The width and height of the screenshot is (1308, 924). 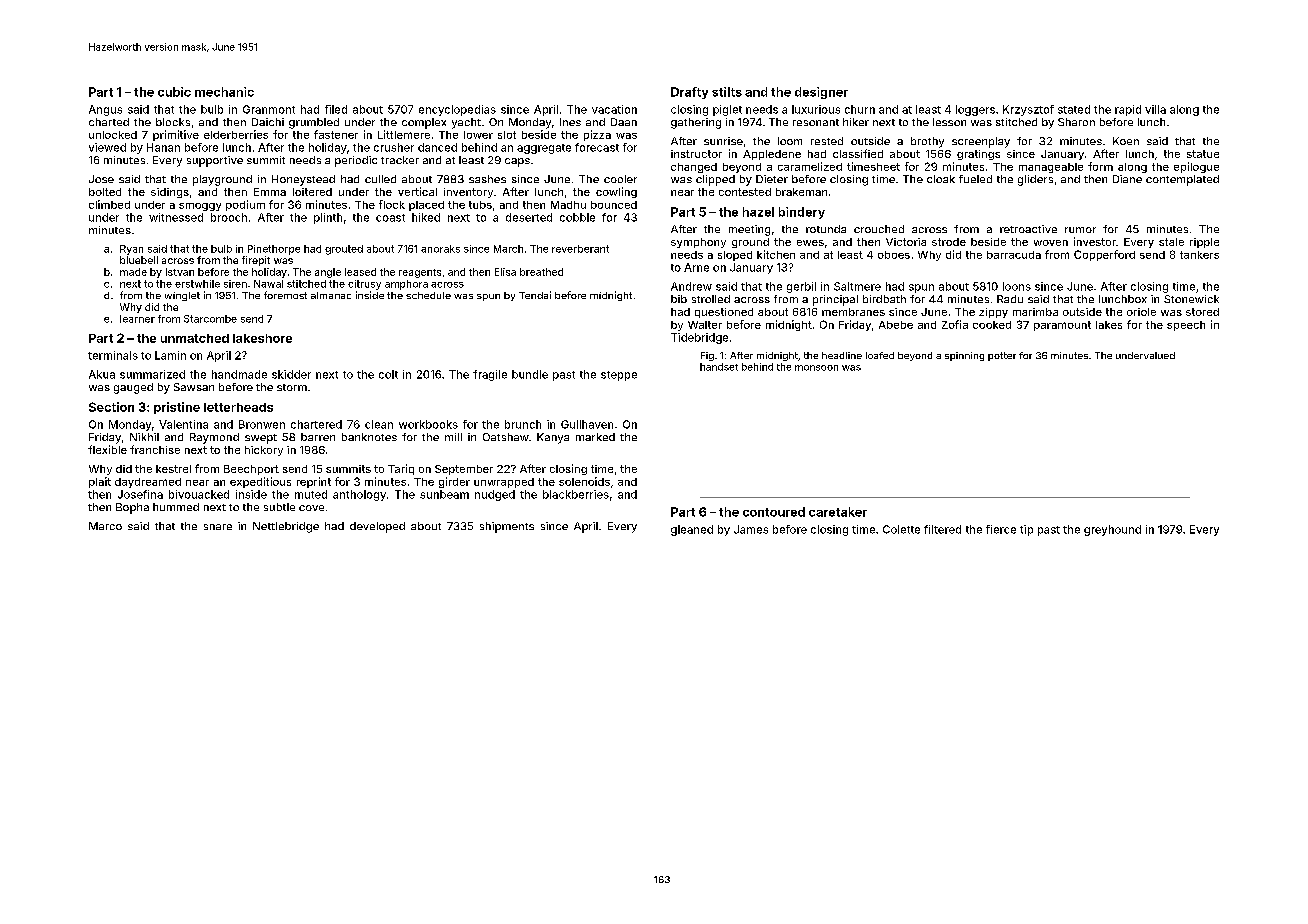 What do you see at coordinates (174, 92) in the screenshot?
I see `cubic` at bounding box center [174, 92].
